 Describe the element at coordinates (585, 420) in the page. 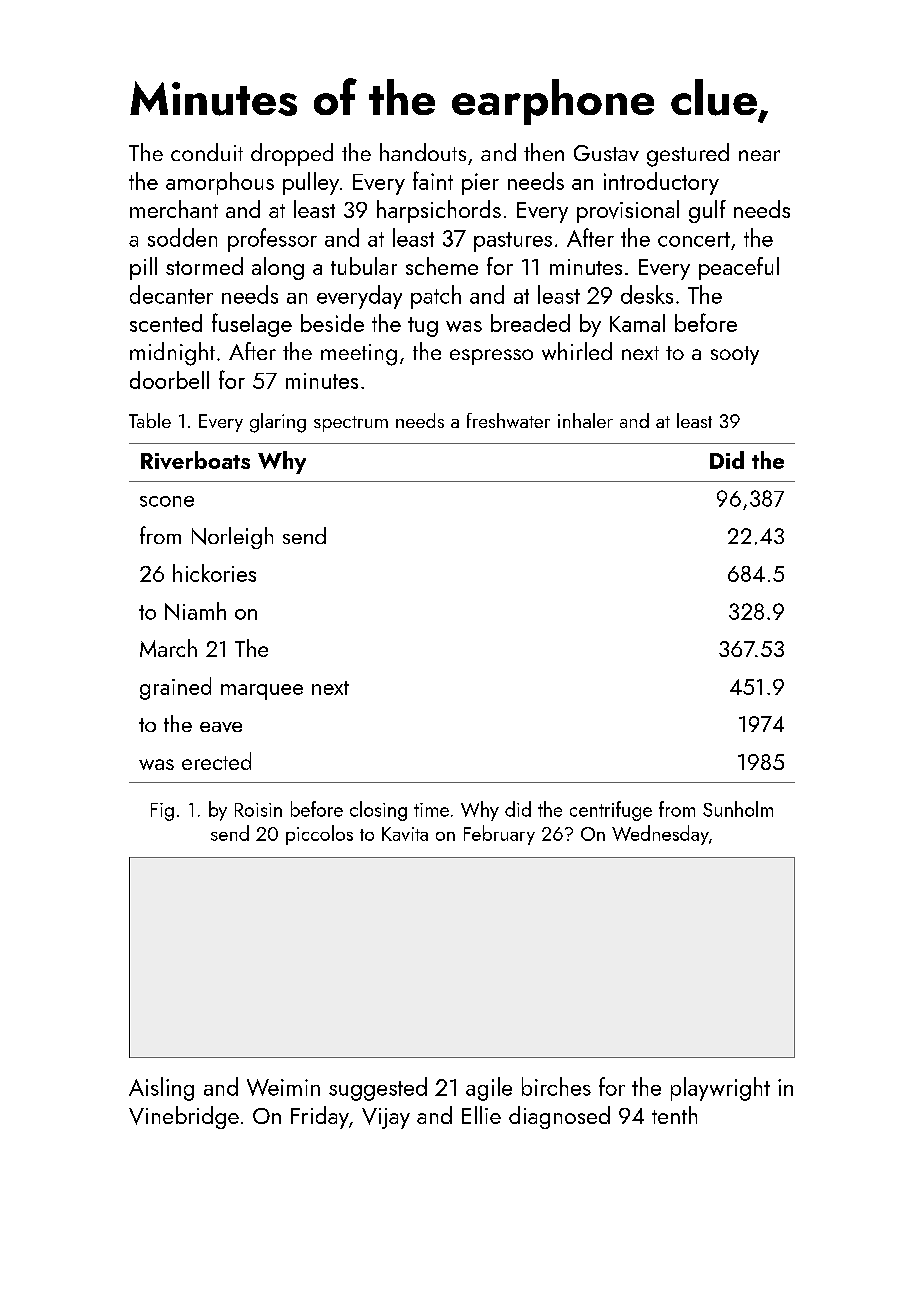

I see `inhaler` at that location.
